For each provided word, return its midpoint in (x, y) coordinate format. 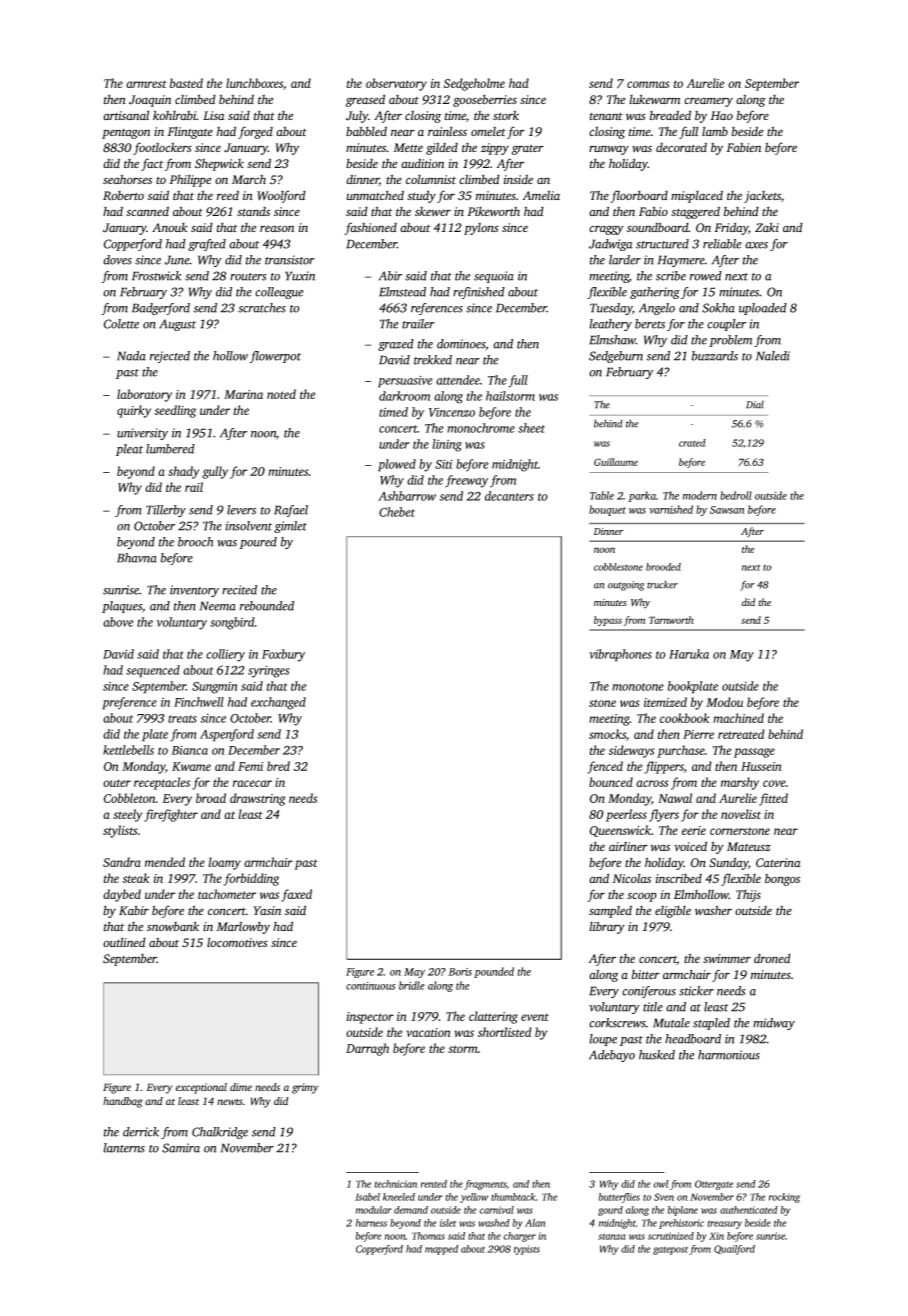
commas (648, 84)
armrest (146, 84)
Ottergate (714, 1185)
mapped (441, 1250)
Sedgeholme (474, 84)
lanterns (124, 1148)
